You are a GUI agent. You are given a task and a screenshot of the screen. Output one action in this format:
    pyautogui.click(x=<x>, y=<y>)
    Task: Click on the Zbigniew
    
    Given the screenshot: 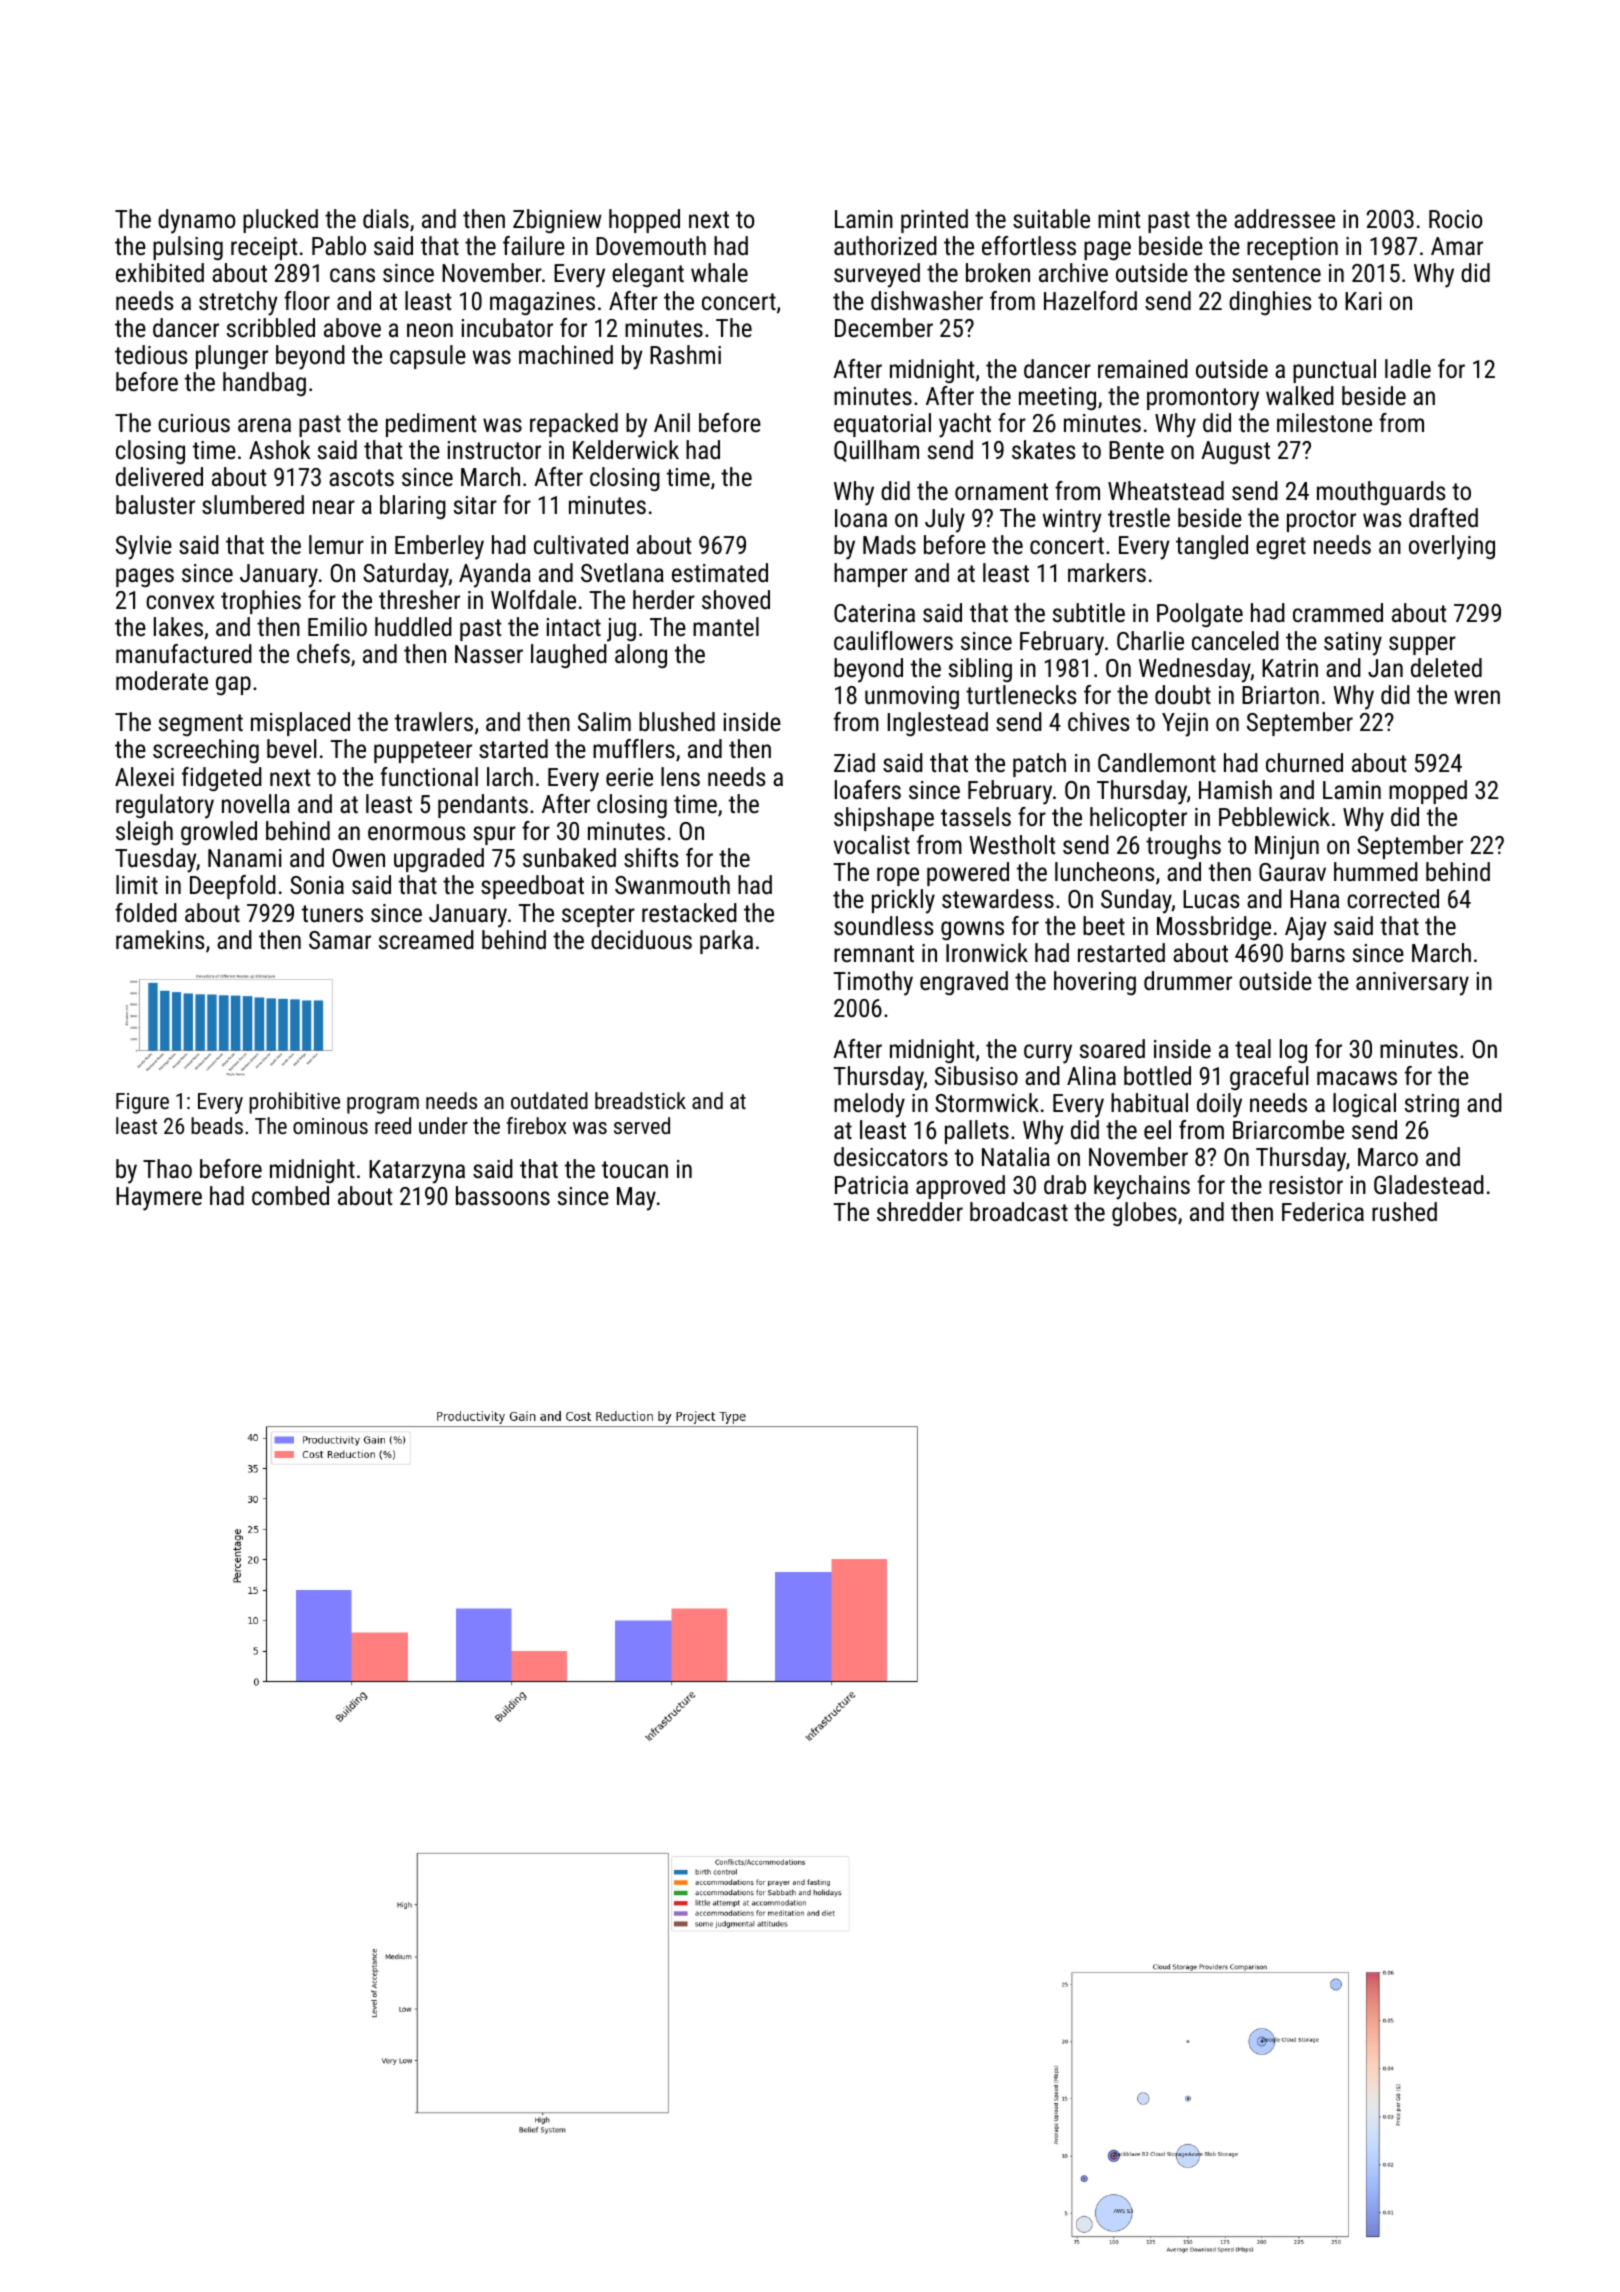 What is the action you would take?
    pyautogui.click(x=557, y=221)
